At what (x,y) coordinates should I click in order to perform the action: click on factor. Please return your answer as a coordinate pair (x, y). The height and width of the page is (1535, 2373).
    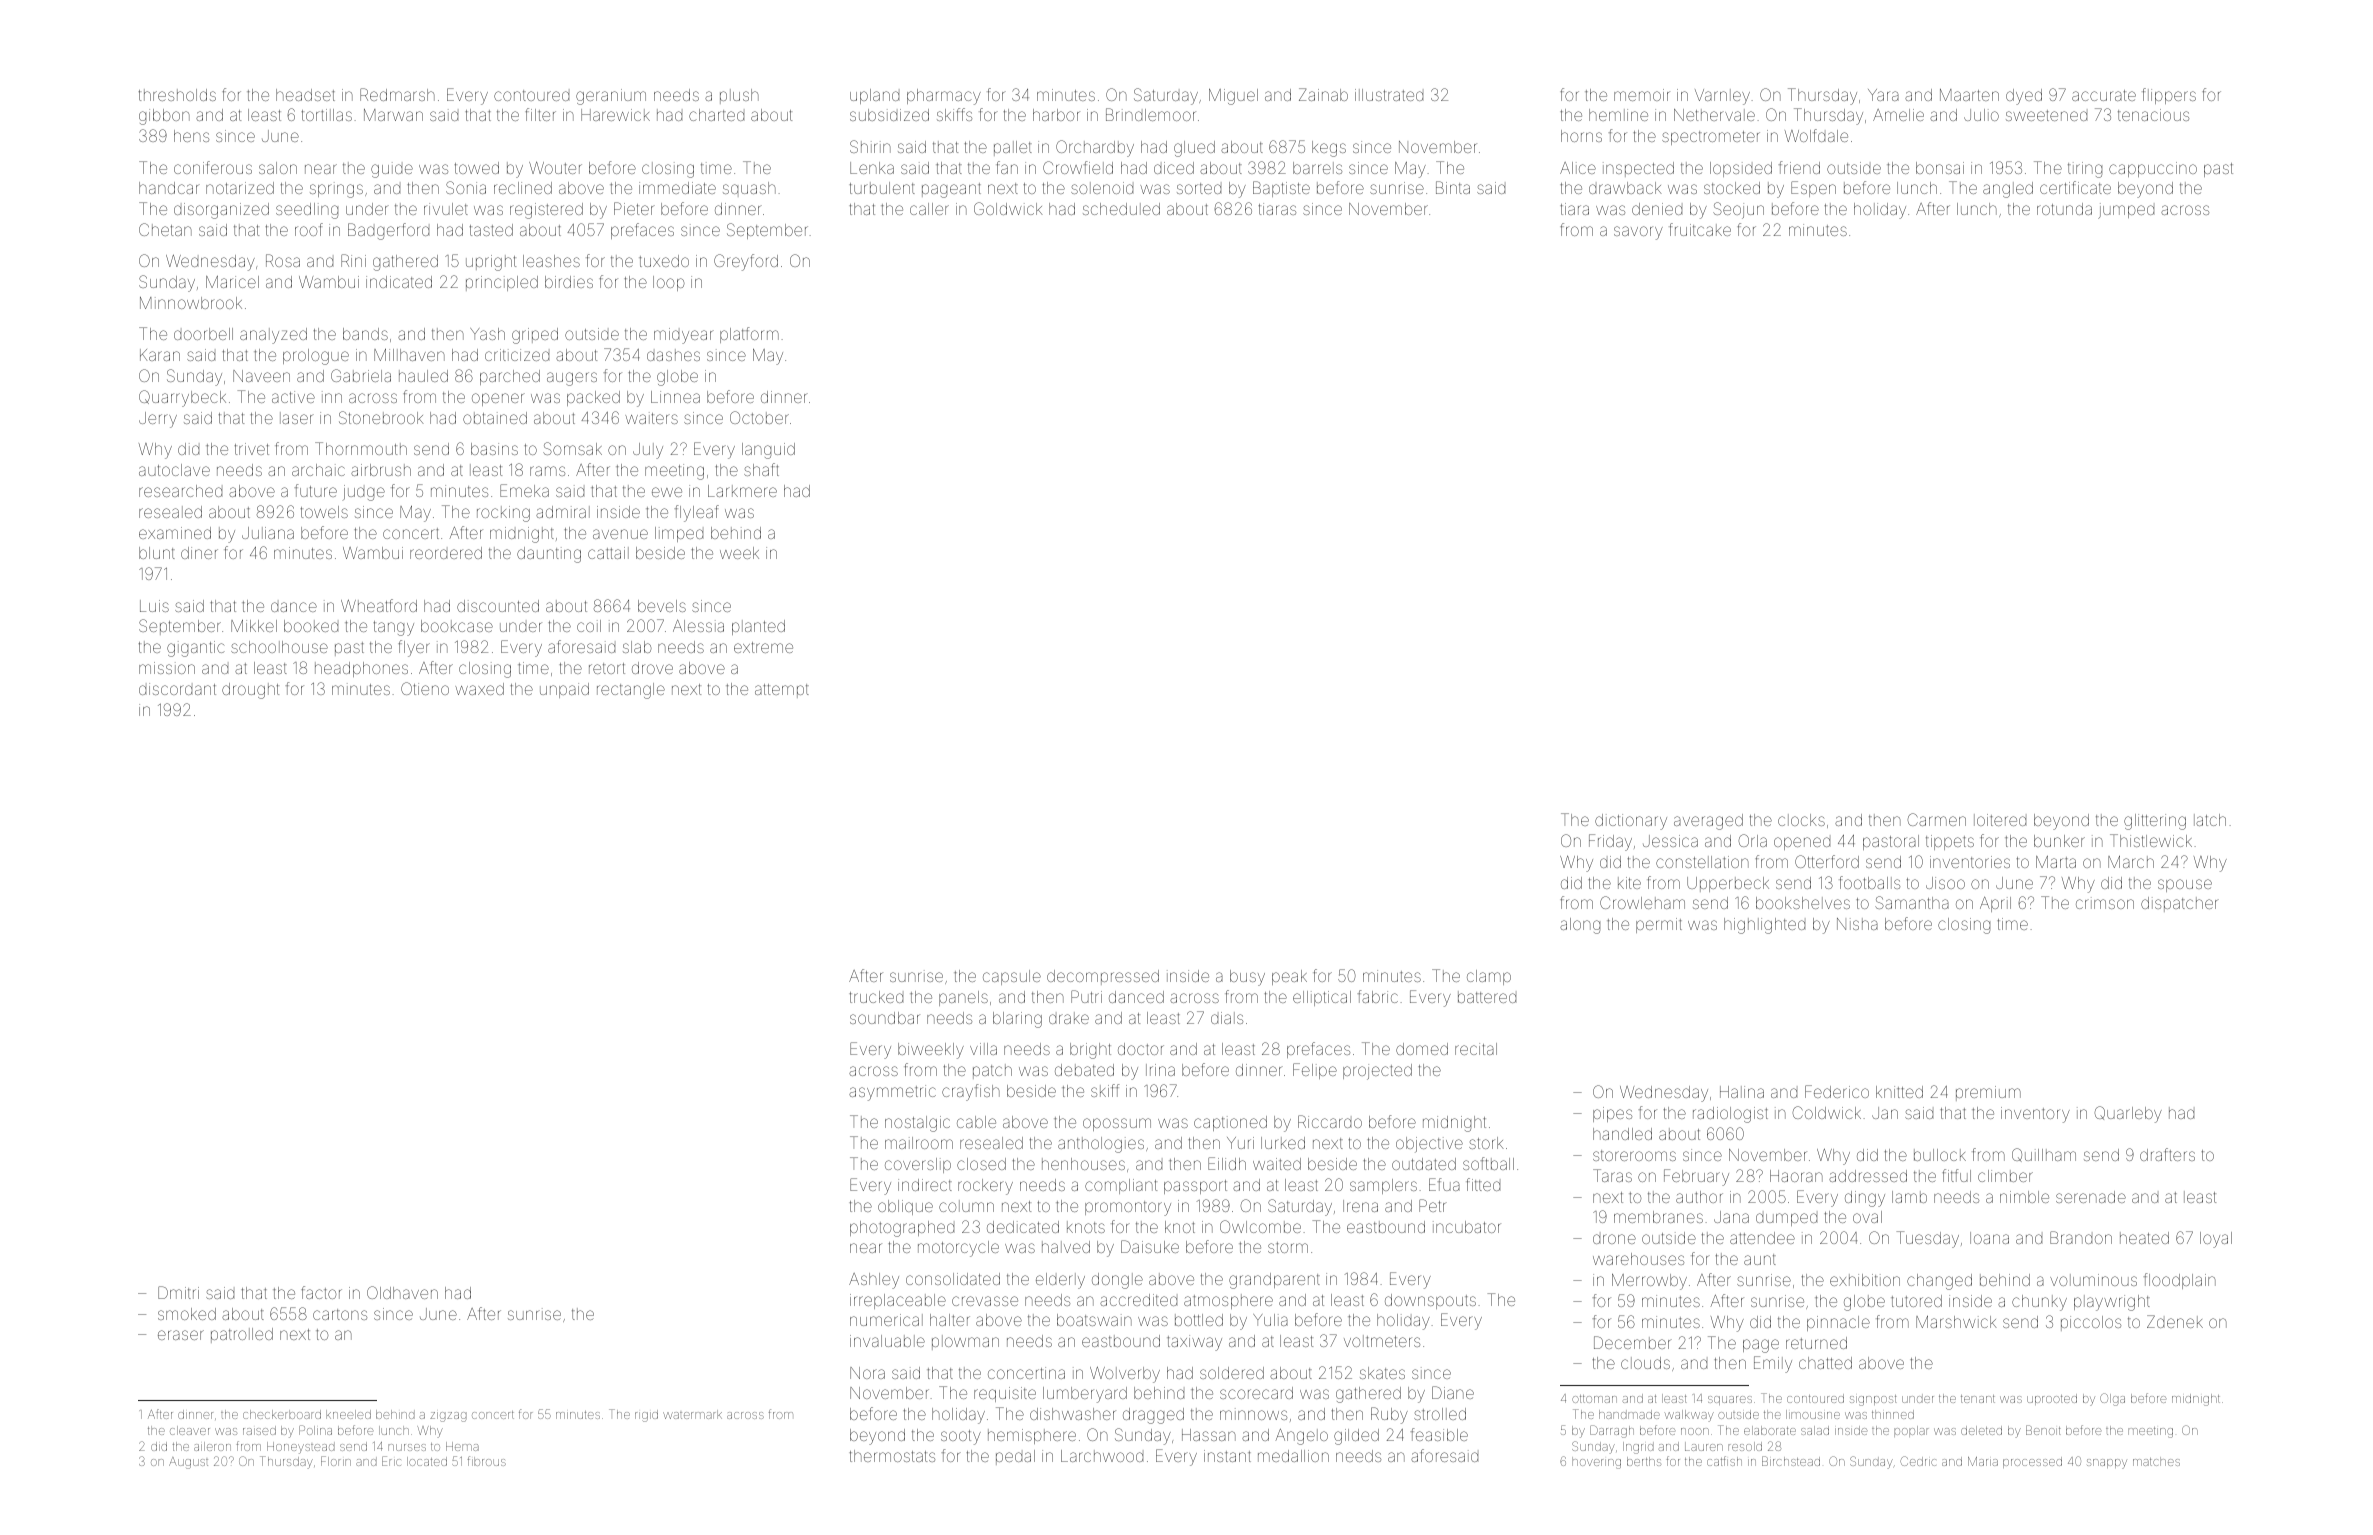
    Looking at the image, I should click on (321, 1292).
